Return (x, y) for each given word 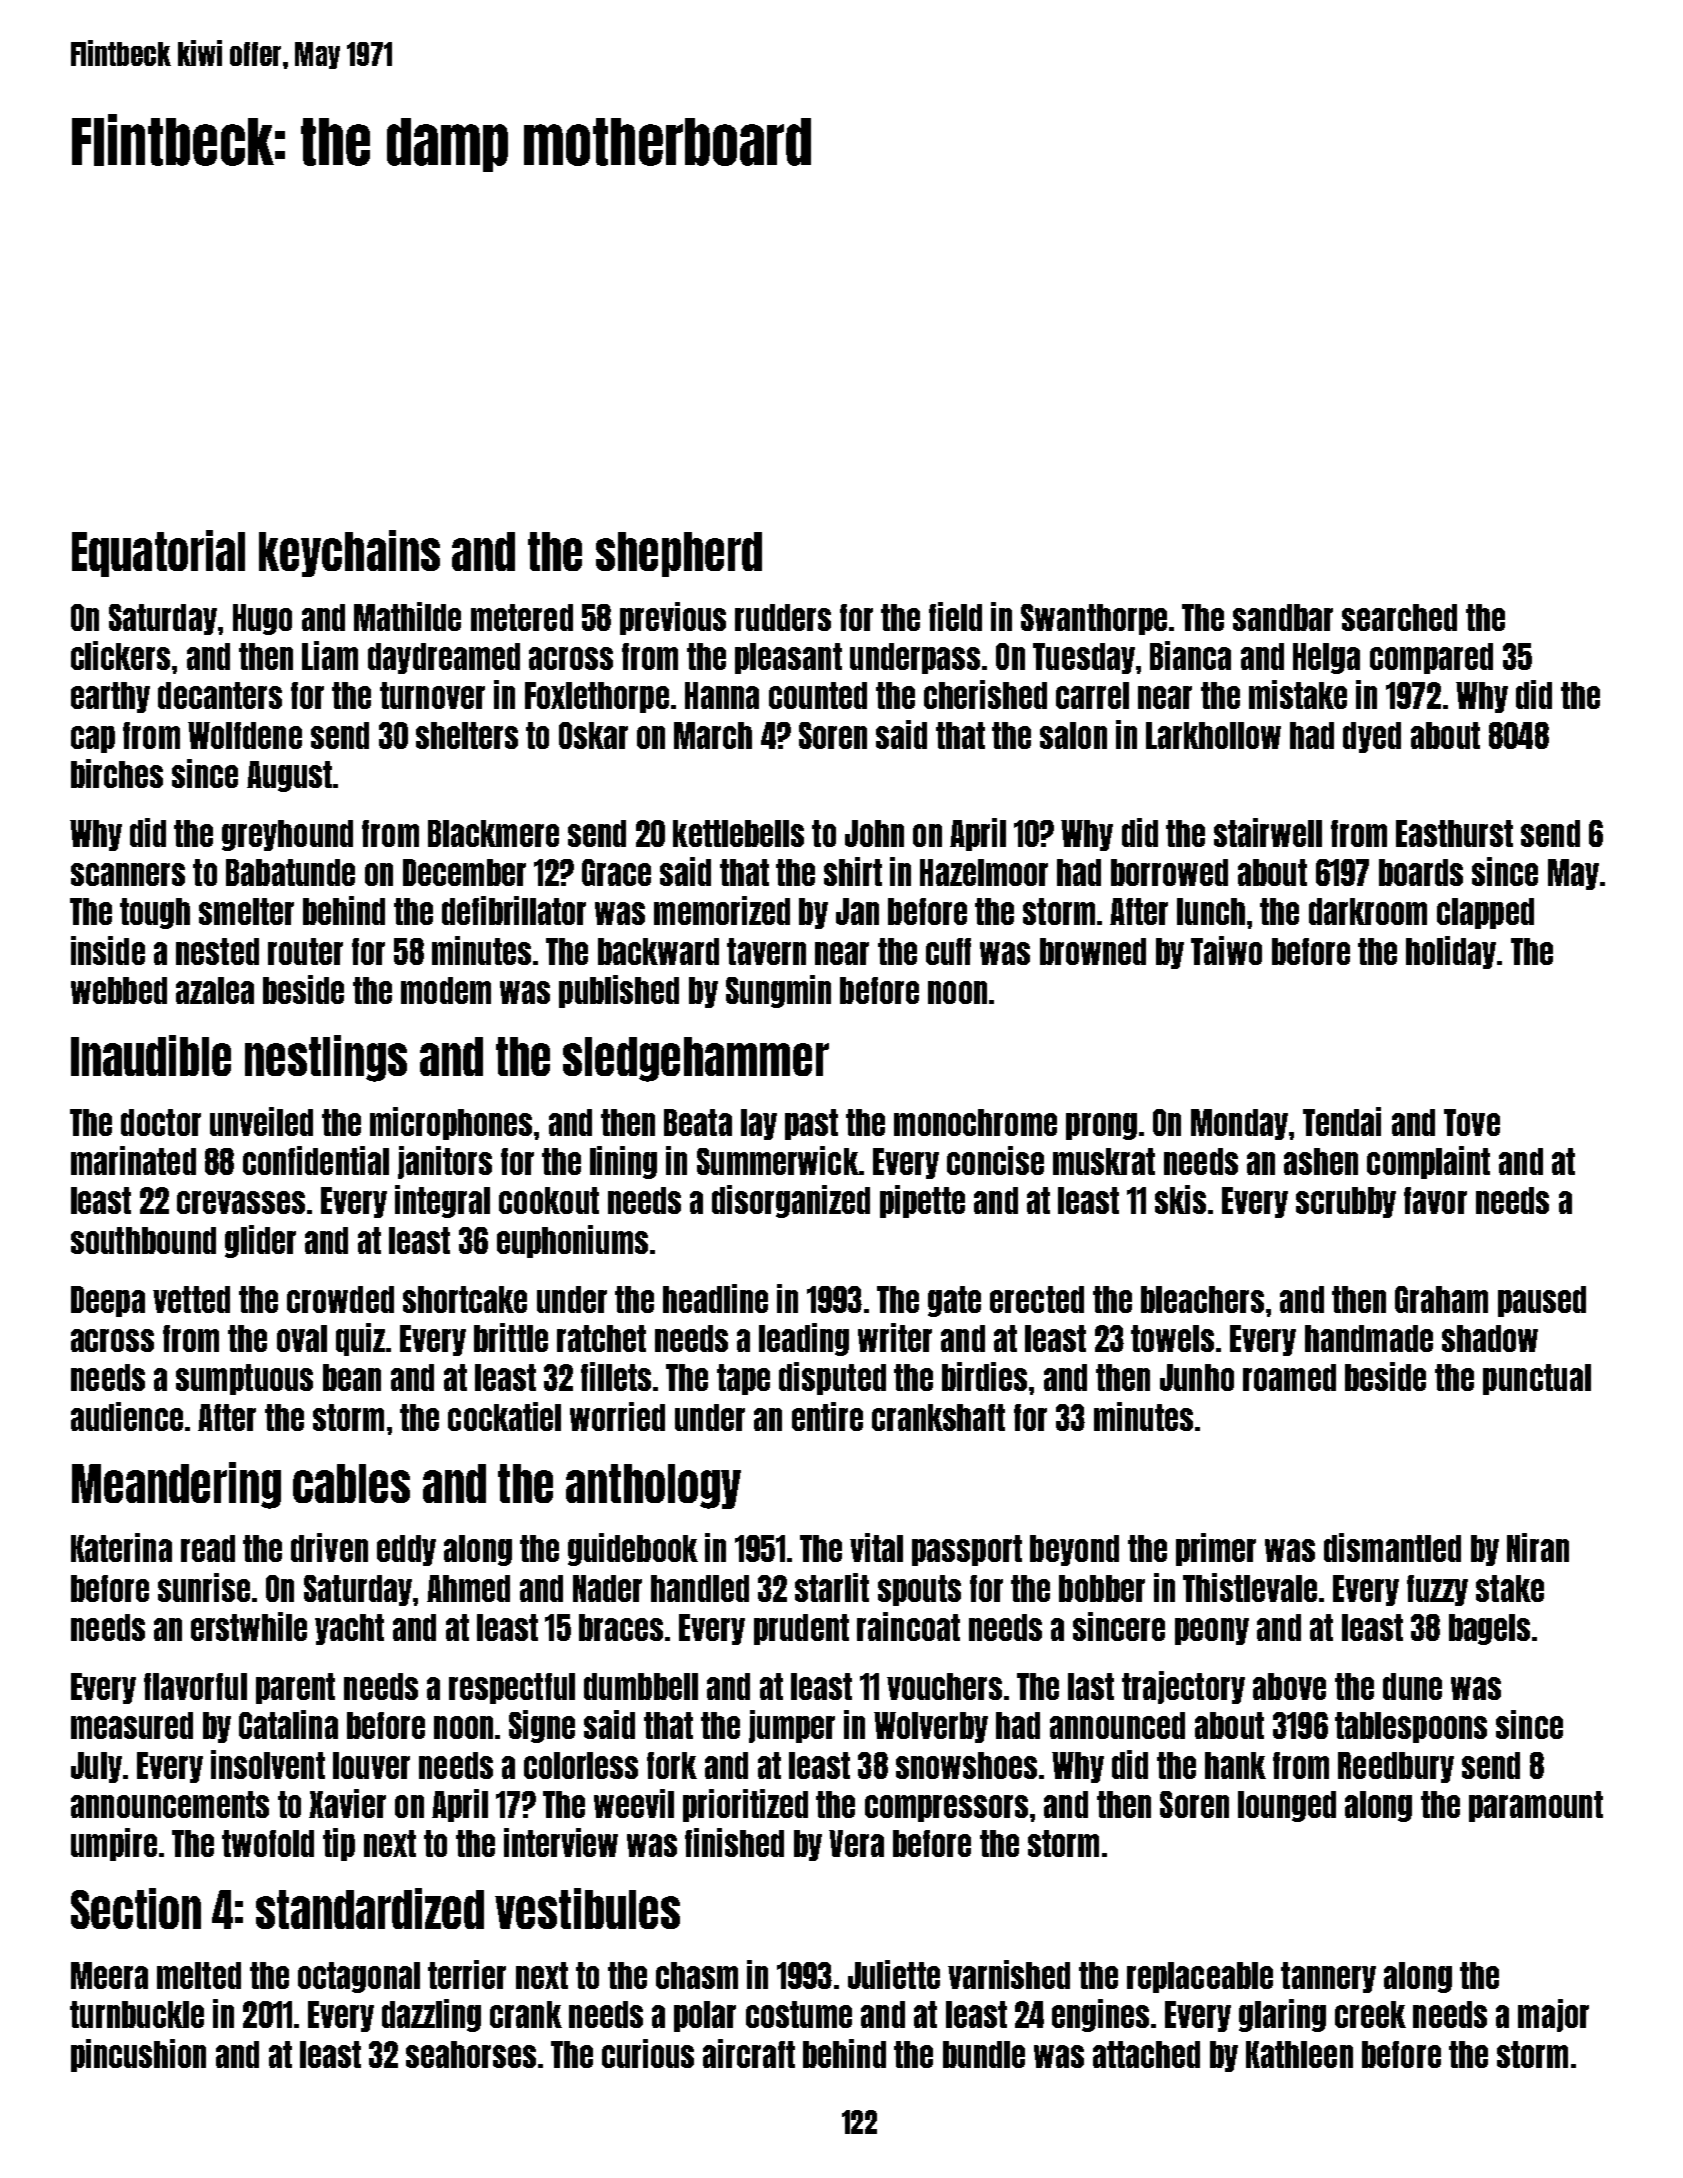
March (713, 735)
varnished (1009, 1974)
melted (199, 1975)
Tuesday (1084, 658)
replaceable (1200, 1977)
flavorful (195, 1686)
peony (1212, 1631)
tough (155, 913)
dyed (1372, 737)
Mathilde (407, 616)
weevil (634, 1803)
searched (1399, 617)
